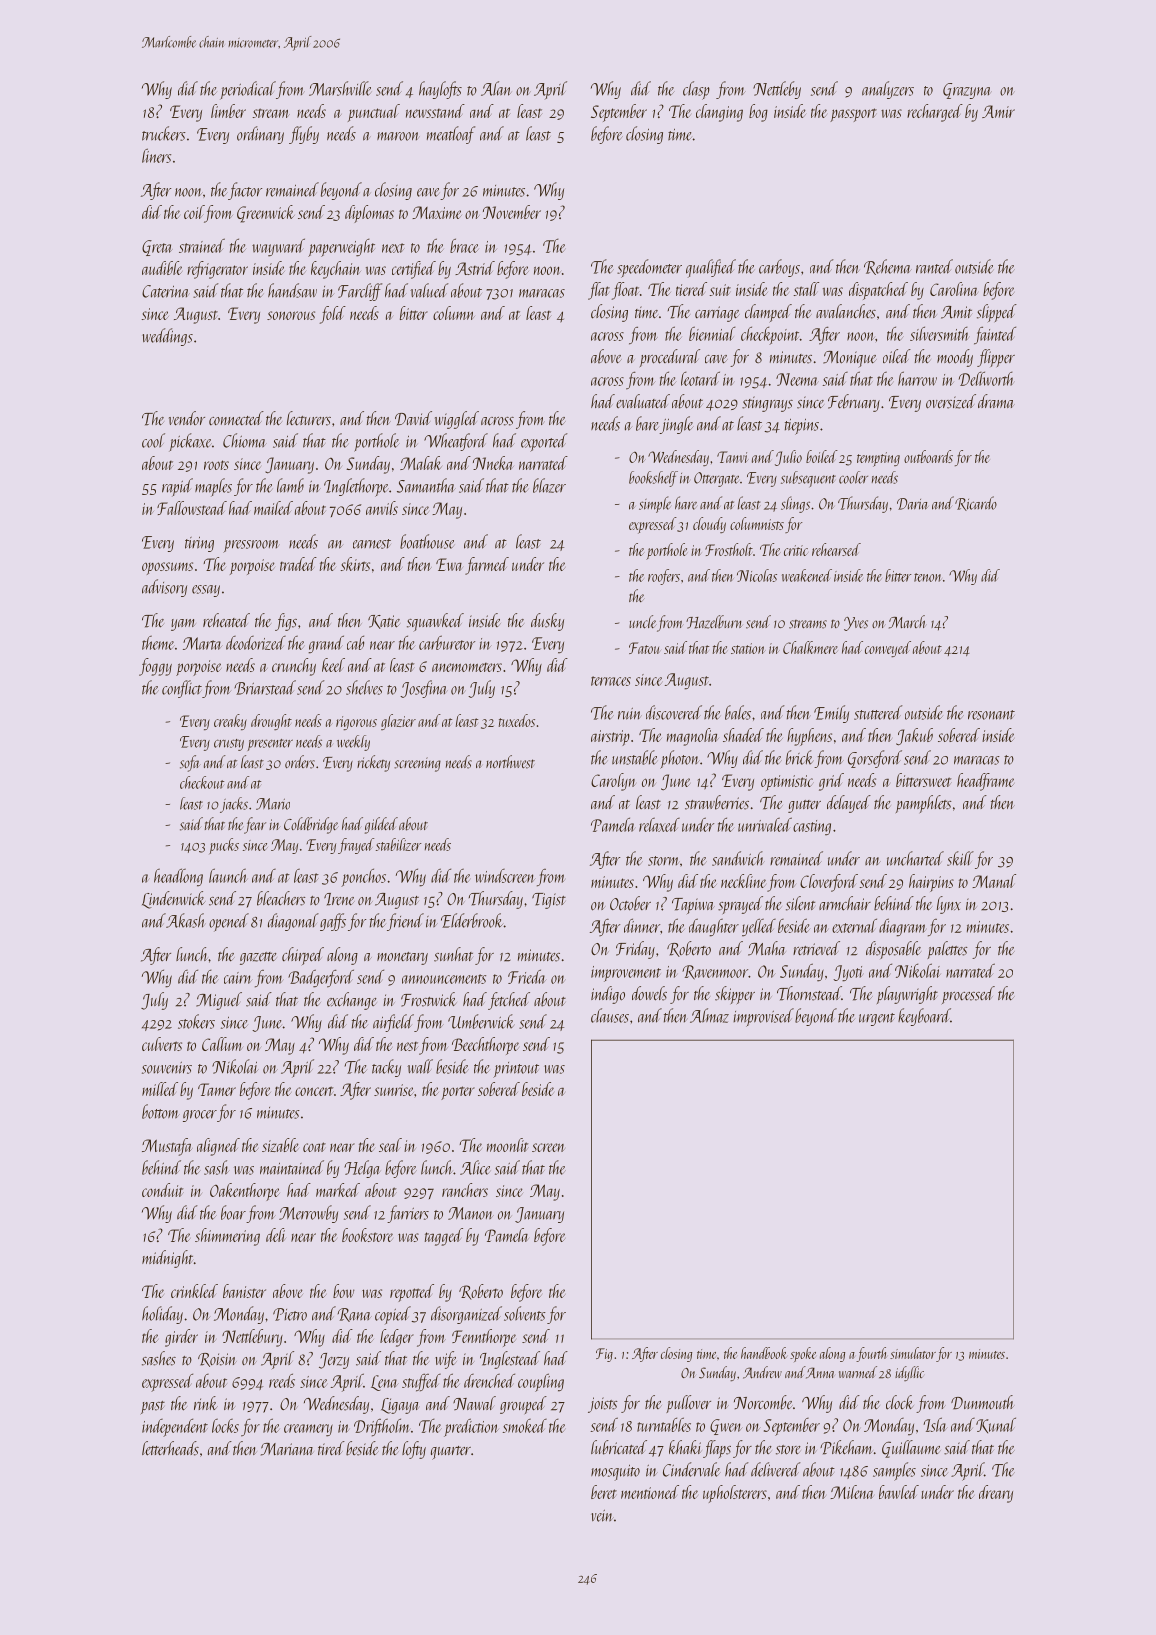 This page has width=1156, height=1635. What do you see at coordinates (991, 715) in the page?
I see `resonant` at bounding box center [991, 715].
